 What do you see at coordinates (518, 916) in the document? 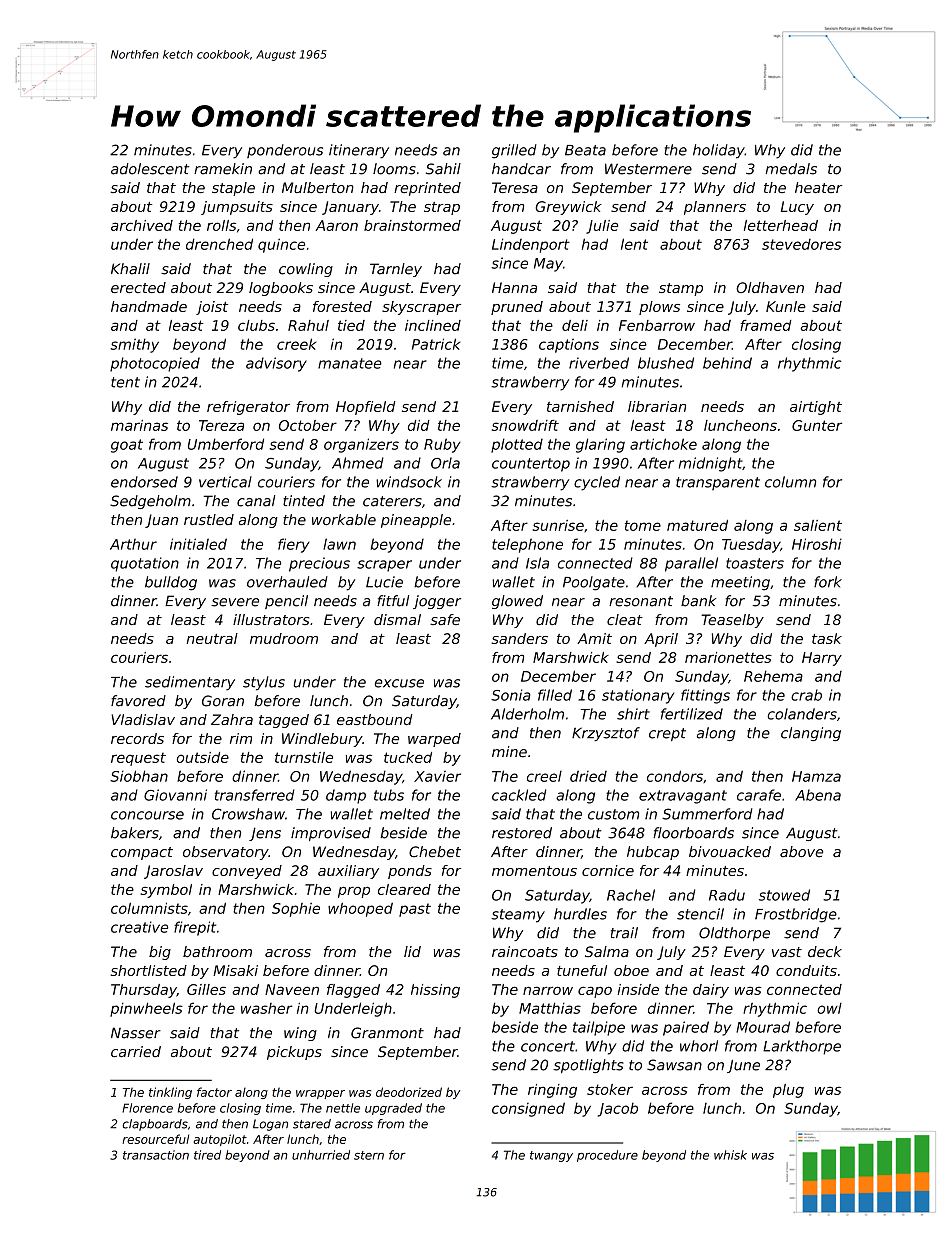
I see `steamy` at bounding box center [518, 916].
